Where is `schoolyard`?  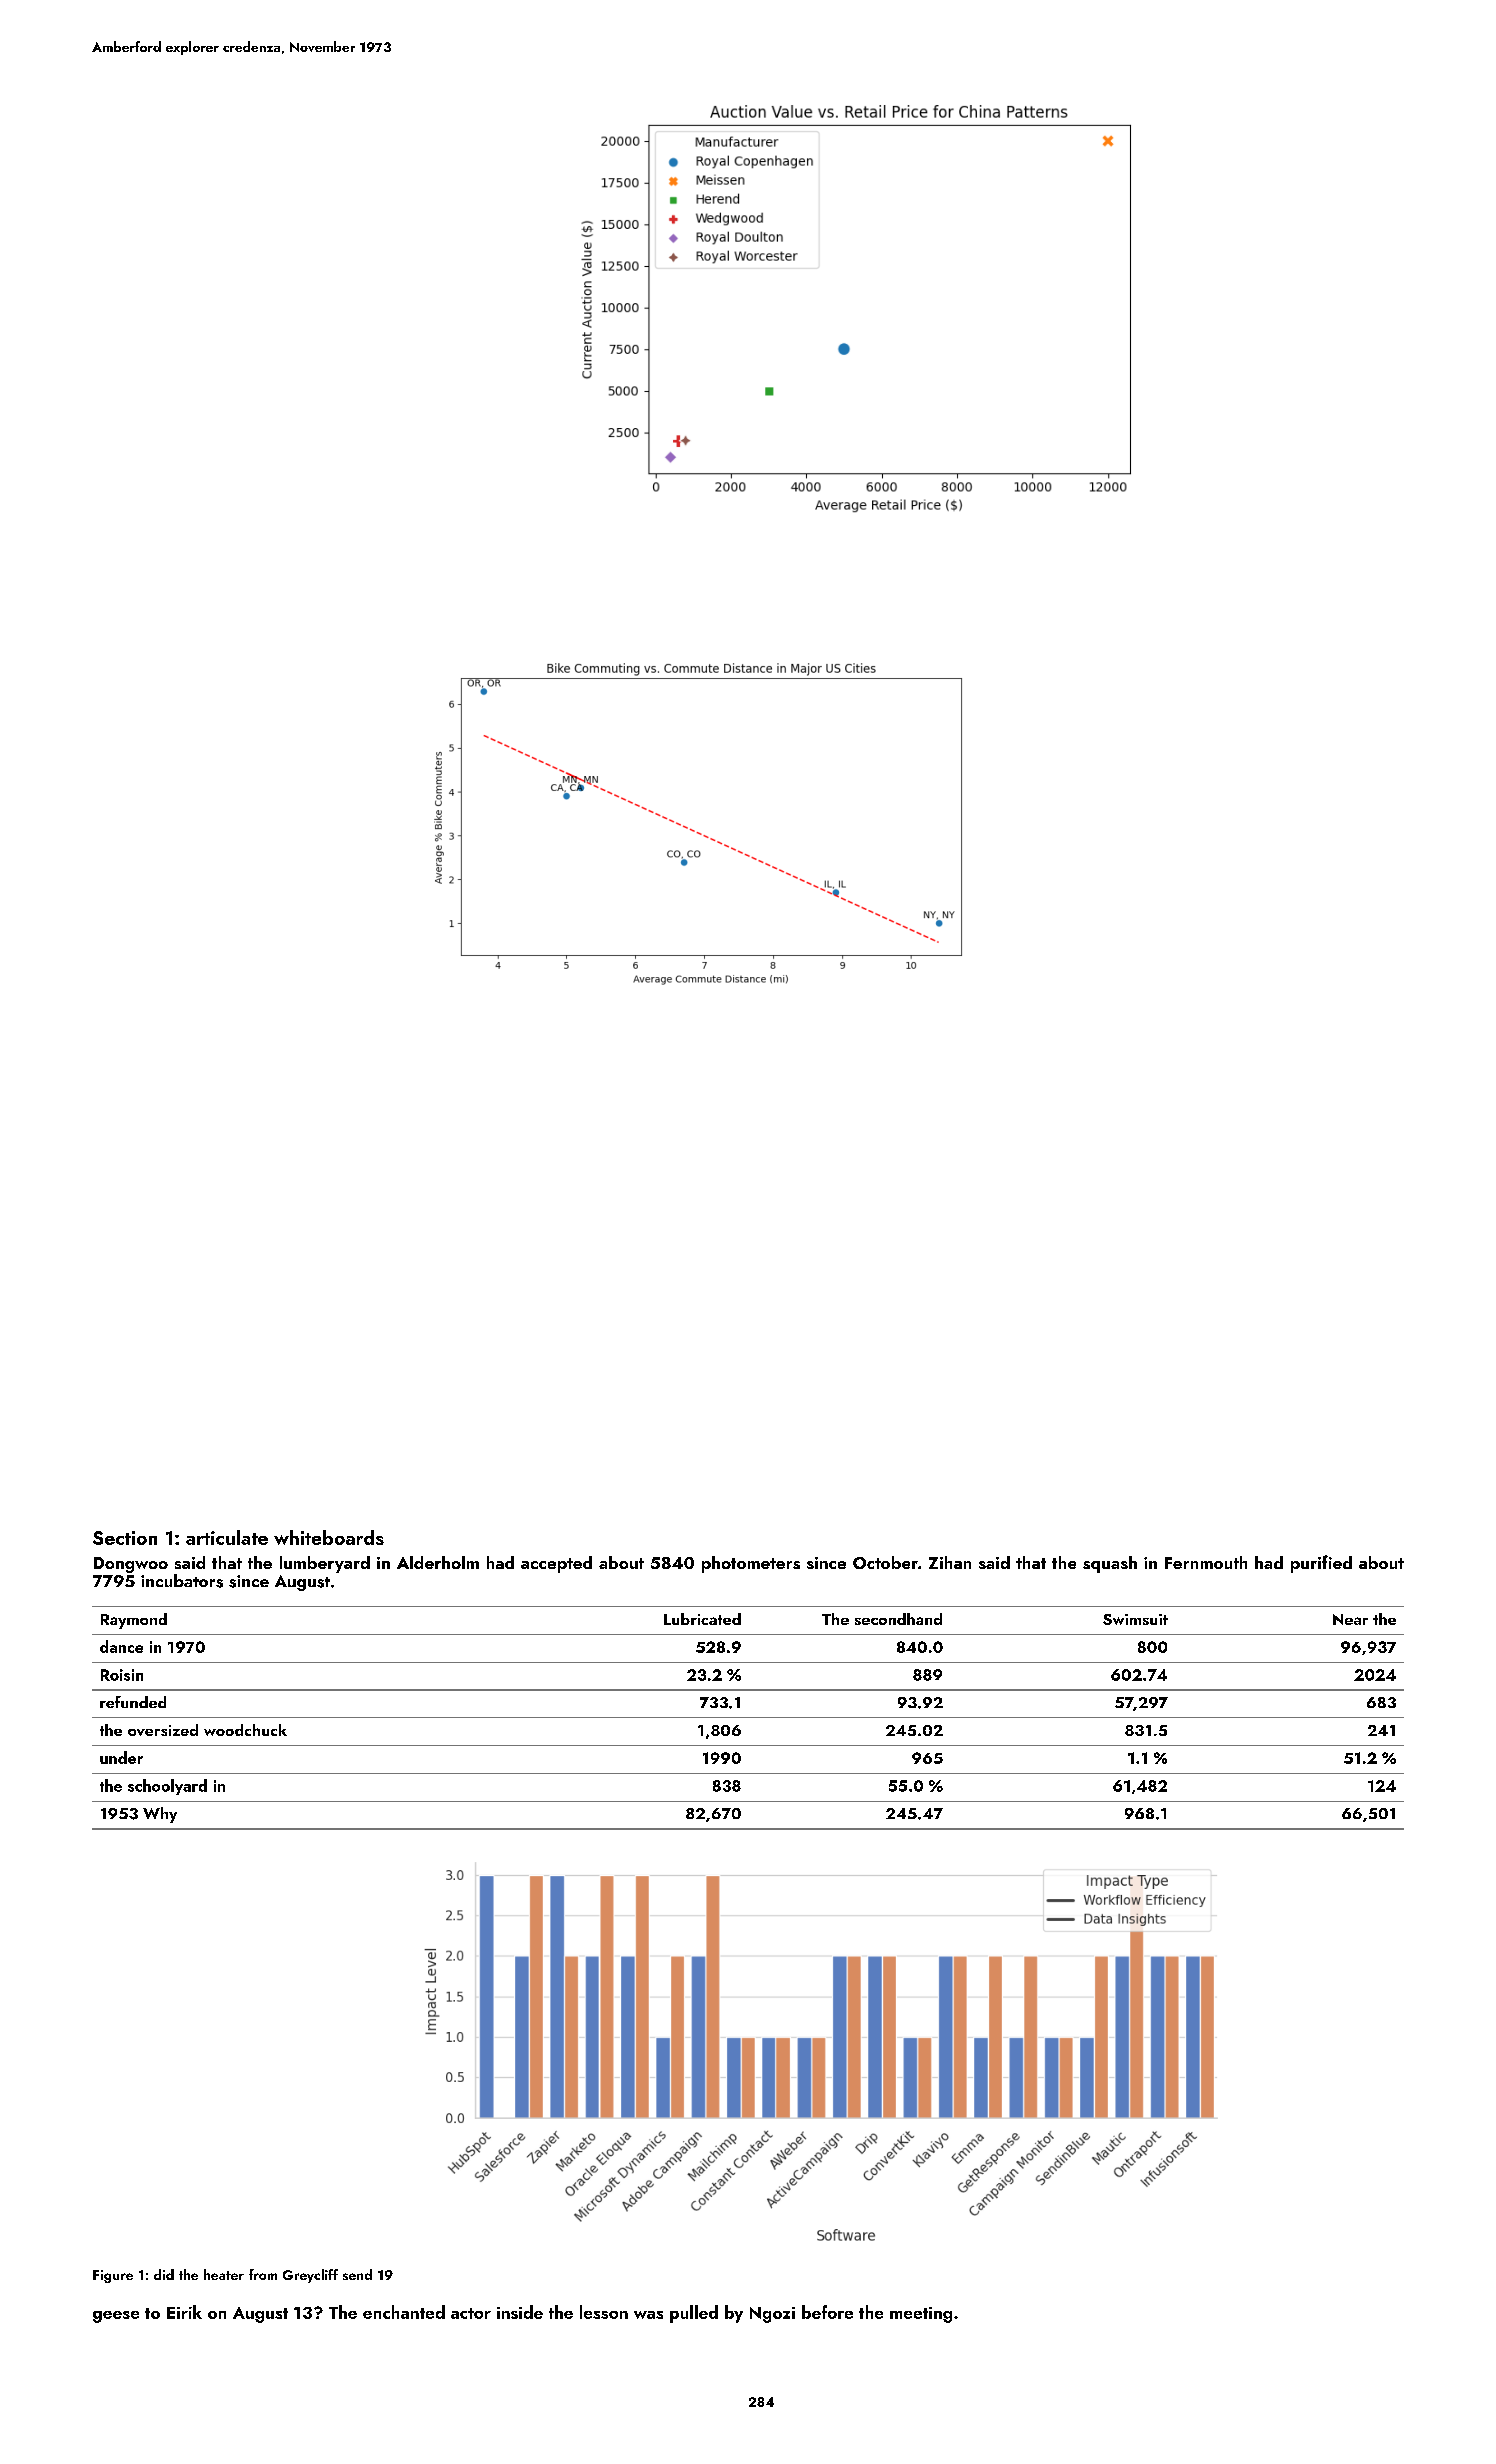
schoolyard is located at coordinates (167, 1787).
